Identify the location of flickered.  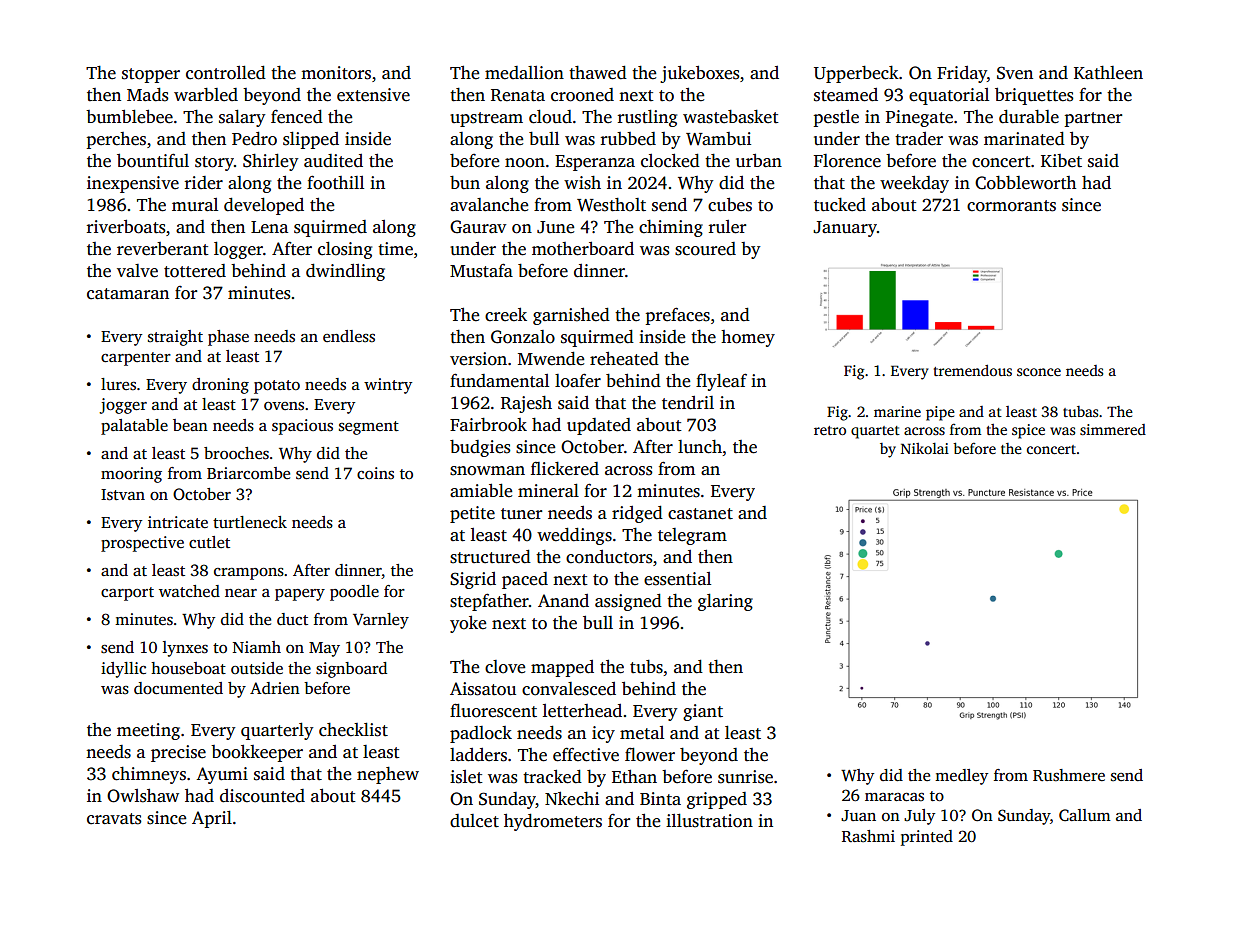
(565, 468).
